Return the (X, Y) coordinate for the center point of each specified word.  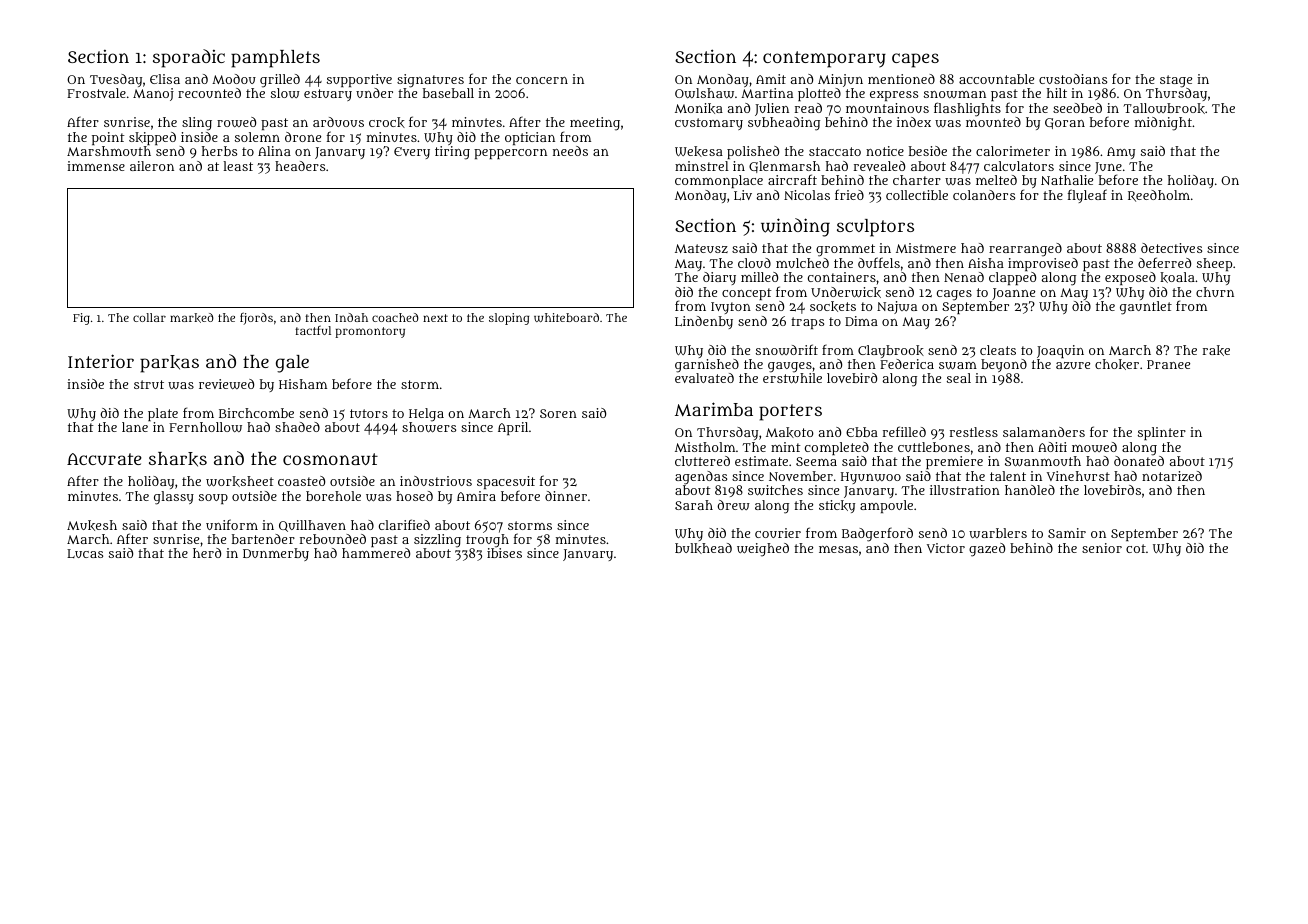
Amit (771, 79)
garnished (707, 366)
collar (149, 317)
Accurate (104, 459)
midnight (1163, 124)
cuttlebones (934, 447)
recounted (209, 93)
